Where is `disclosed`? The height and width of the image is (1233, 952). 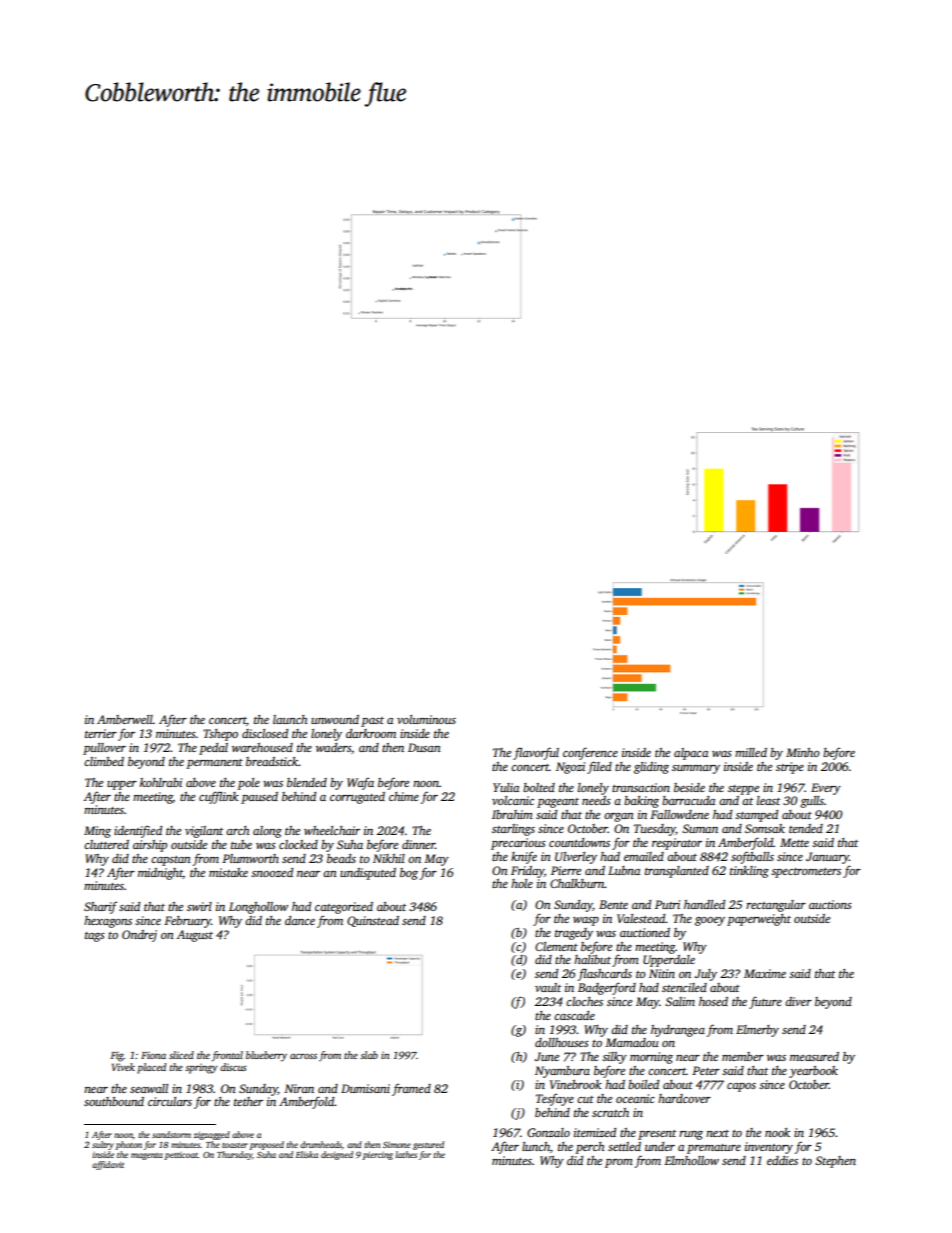
disclosed is located at coordinates (265, 733).
